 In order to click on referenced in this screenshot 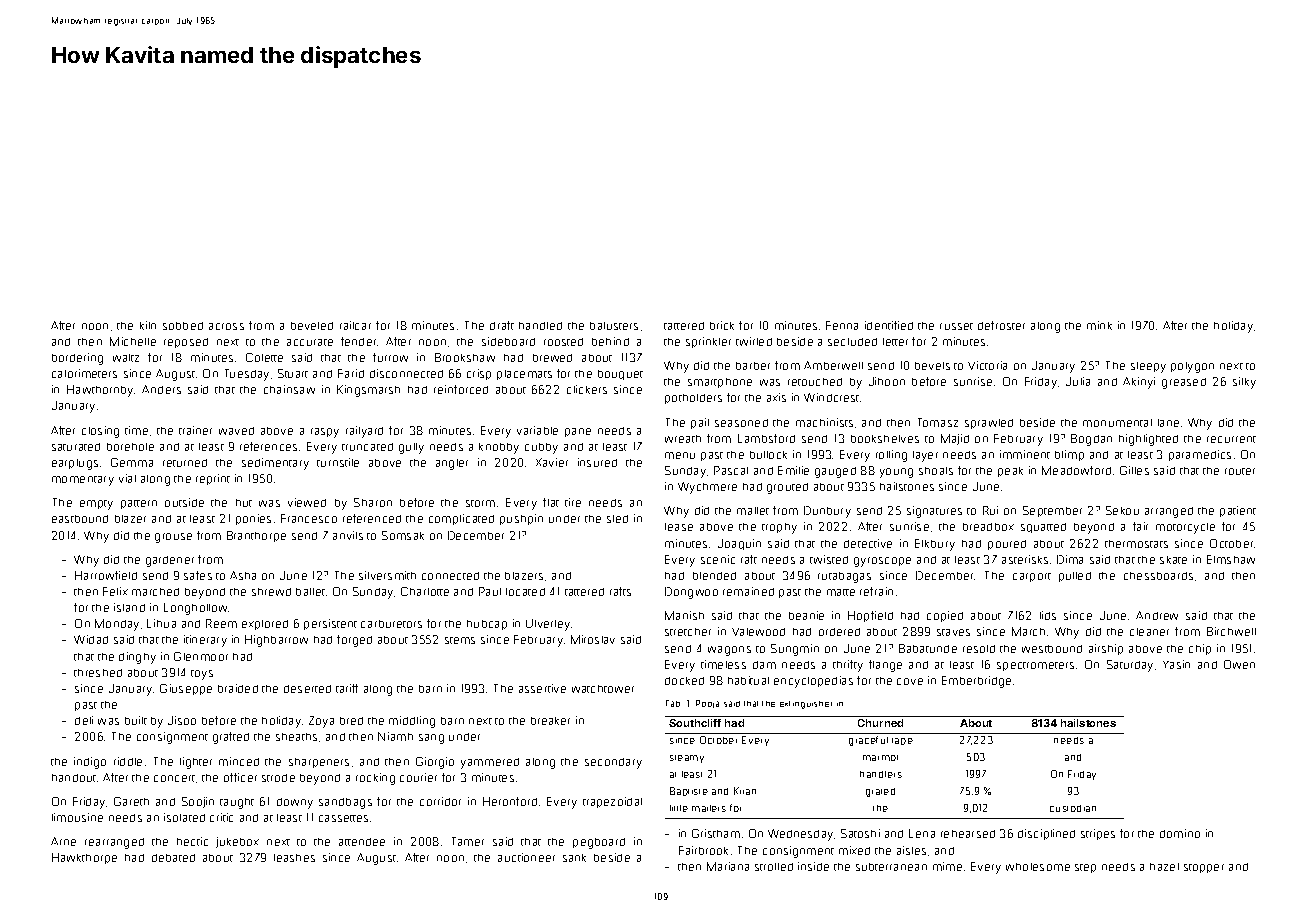, I will do `click(372, 518)`.
